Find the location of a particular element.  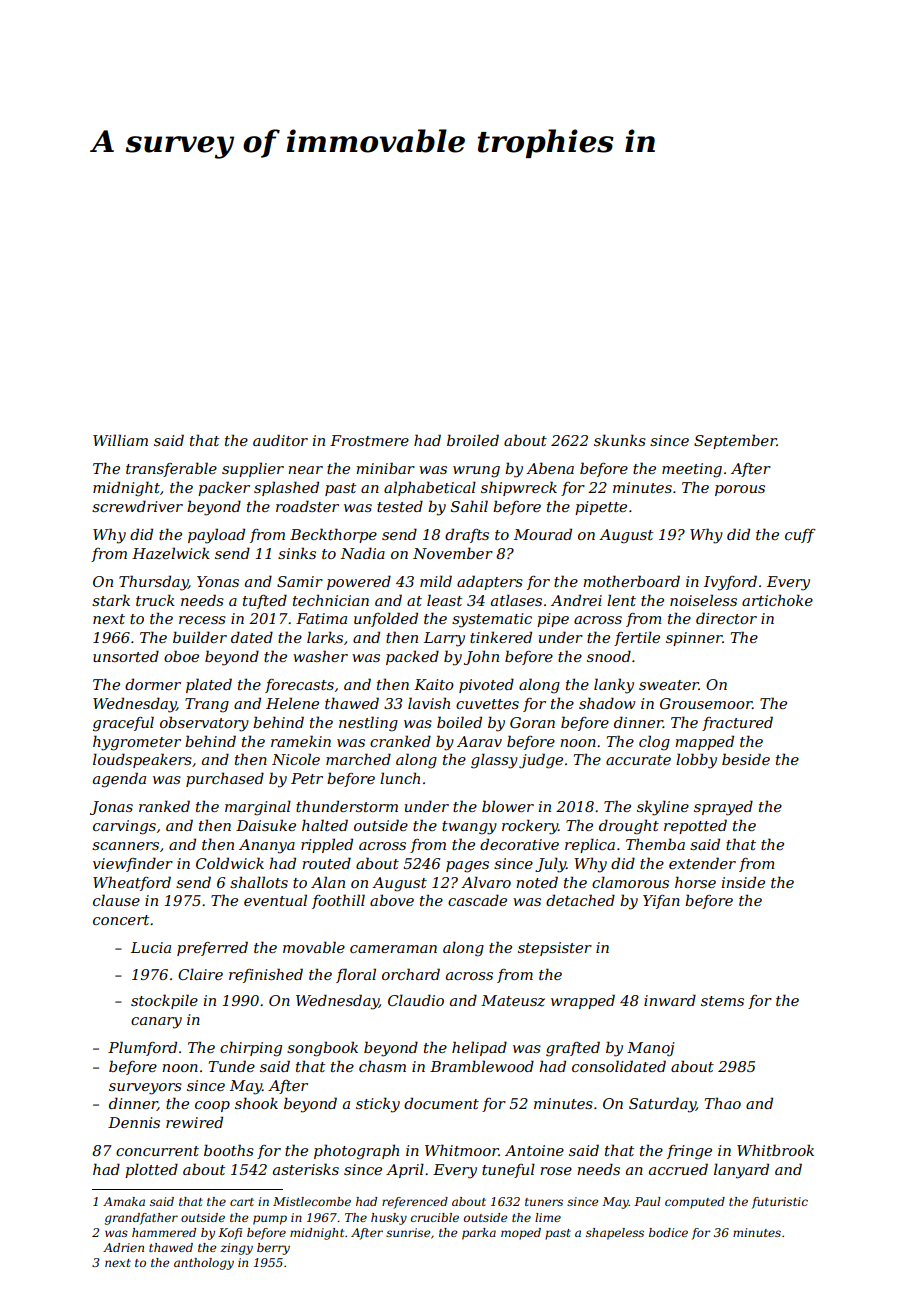

Frostmere is located at coordinates (369, 440).
